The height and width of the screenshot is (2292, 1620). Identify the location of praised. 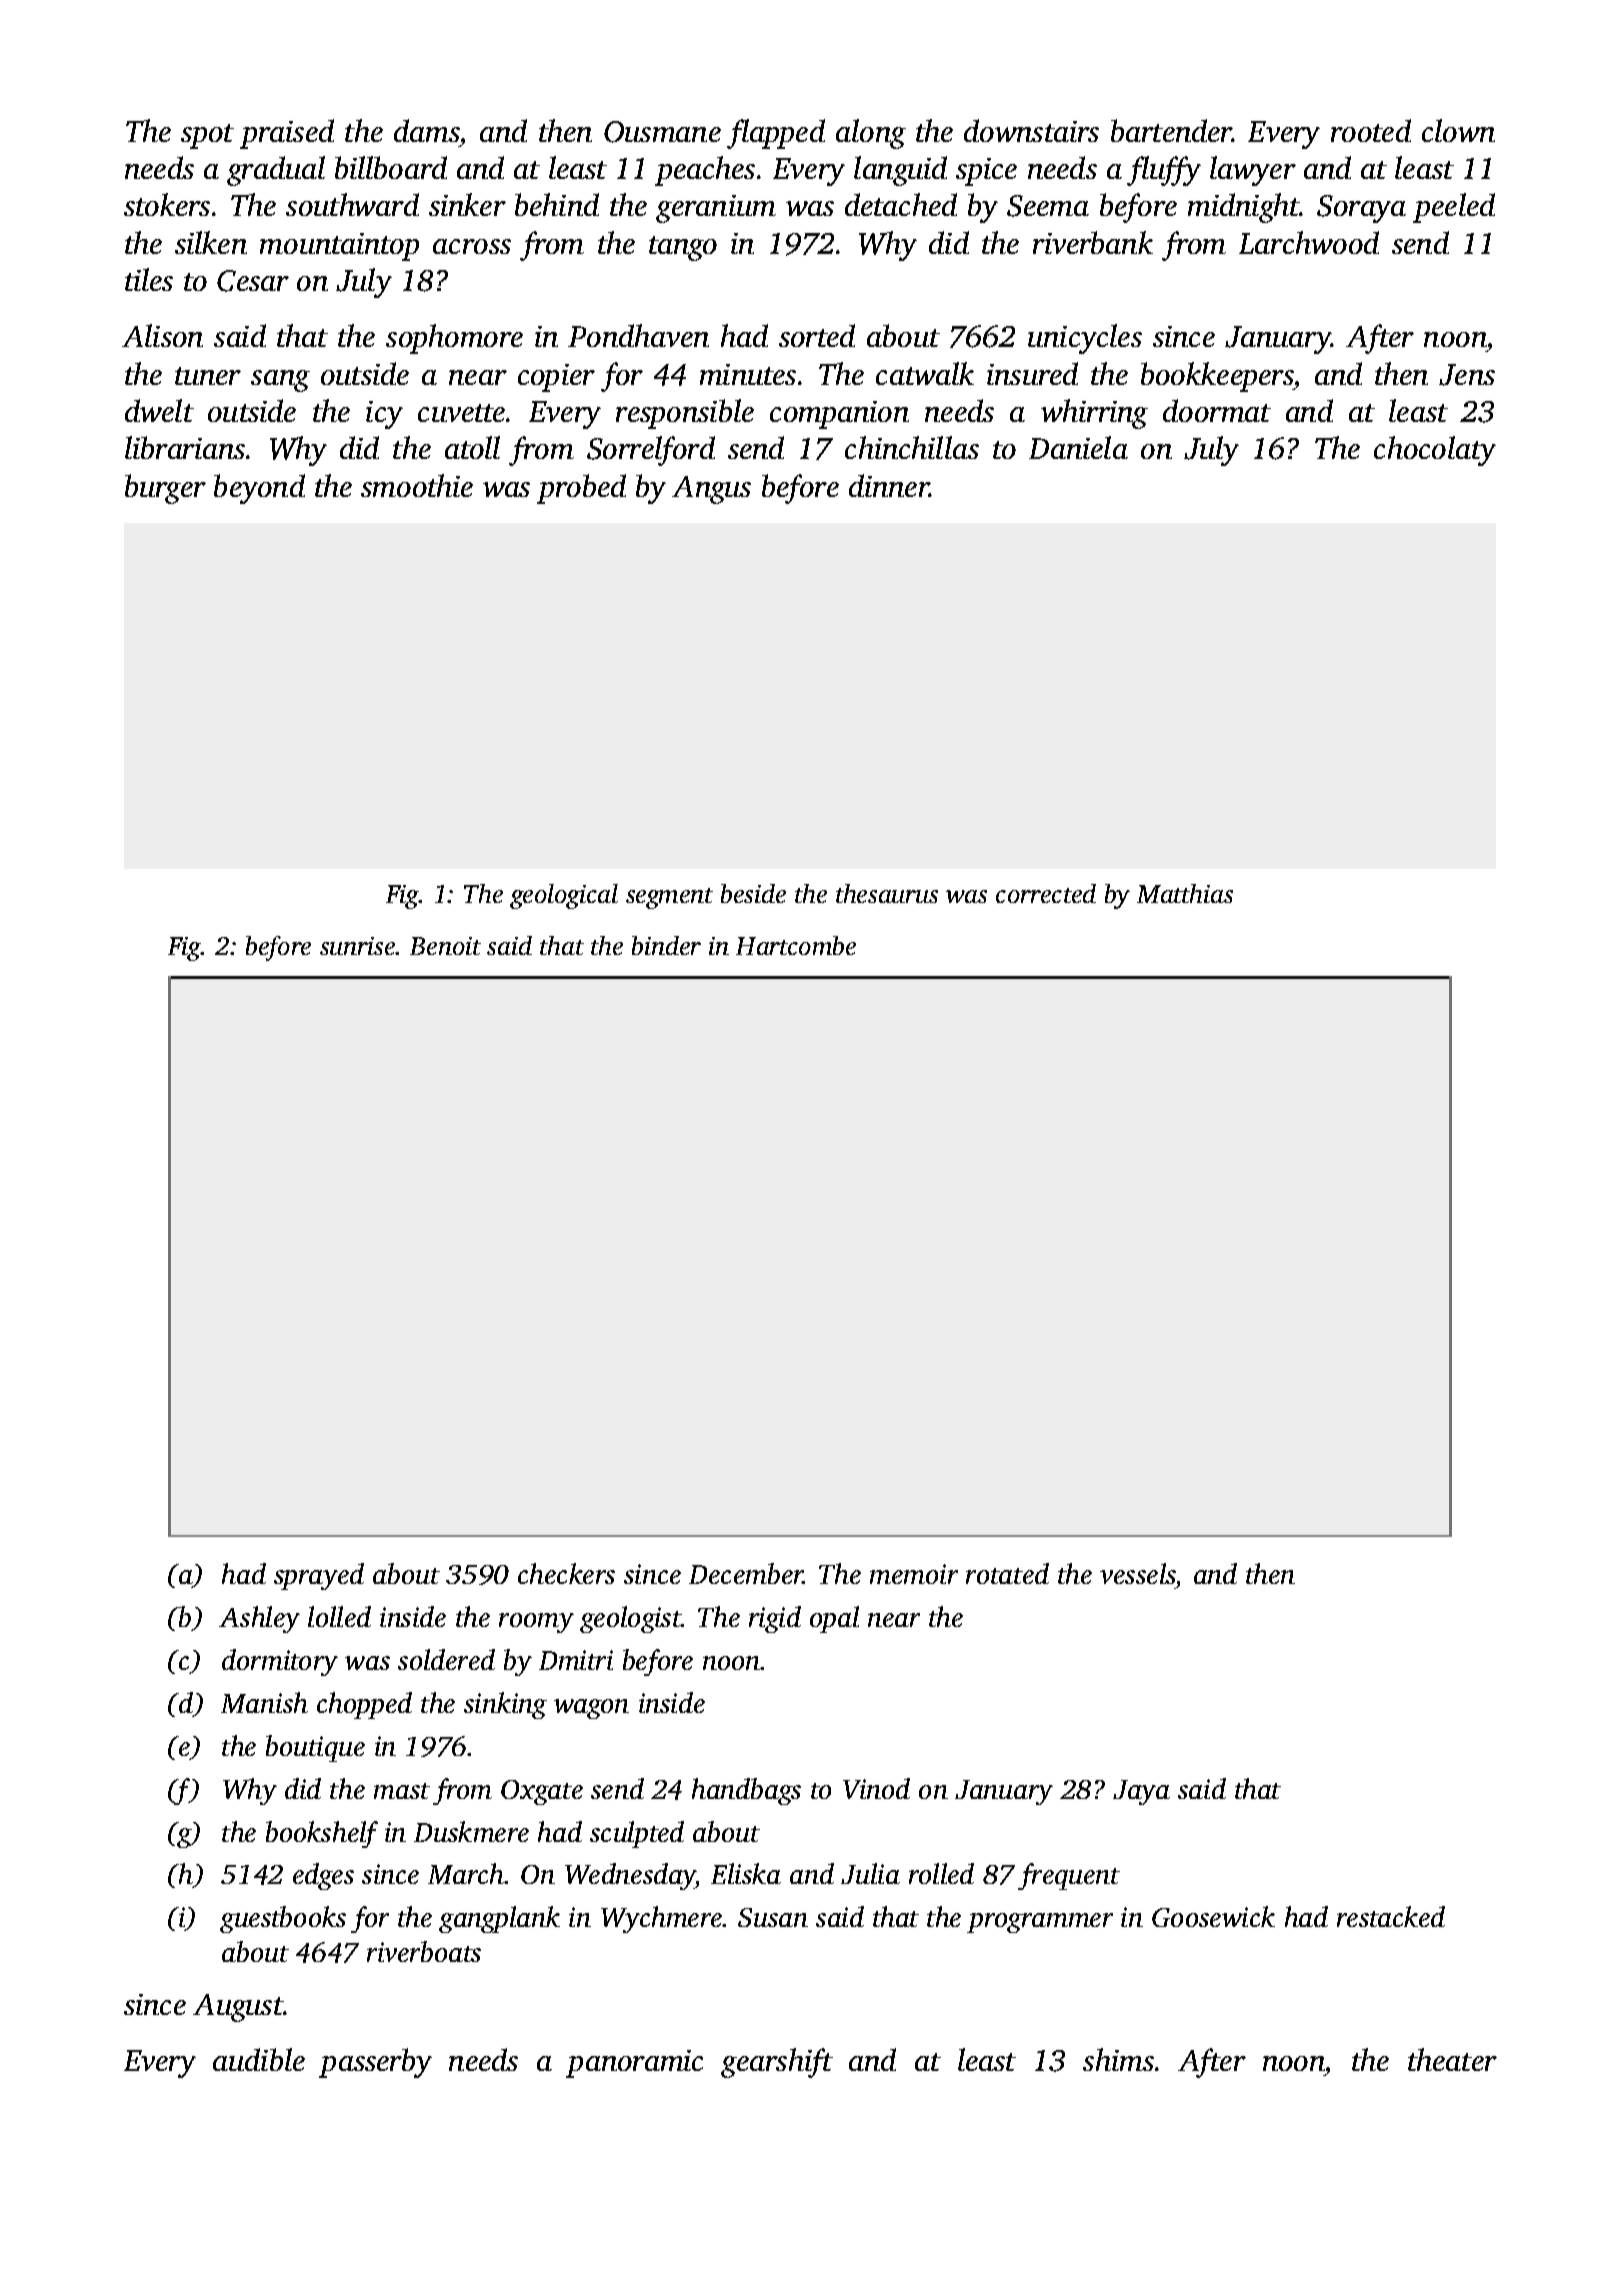
(287, 134).
